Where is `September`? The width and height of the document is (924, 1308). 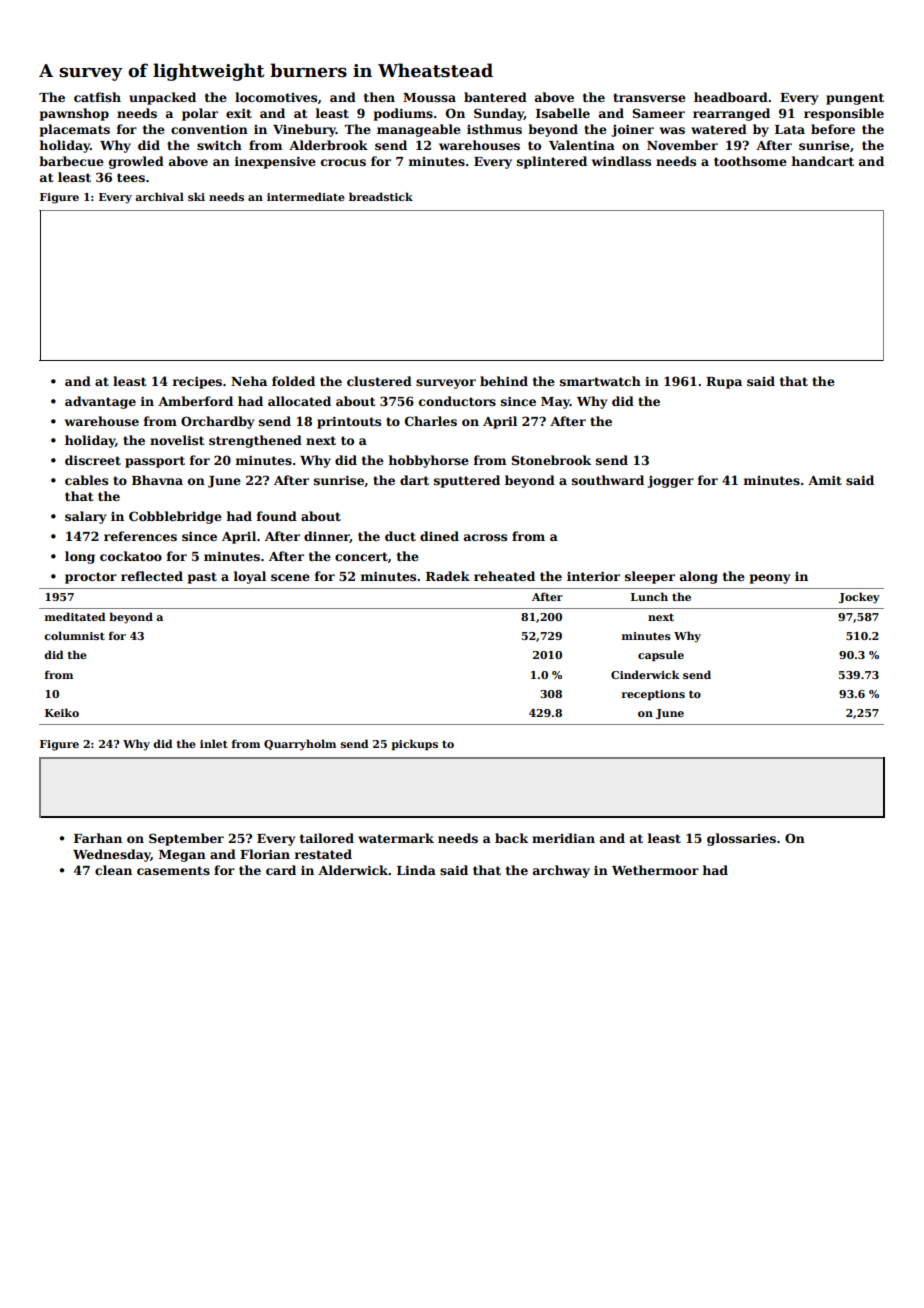
September is located at coordinates (186, 839).
